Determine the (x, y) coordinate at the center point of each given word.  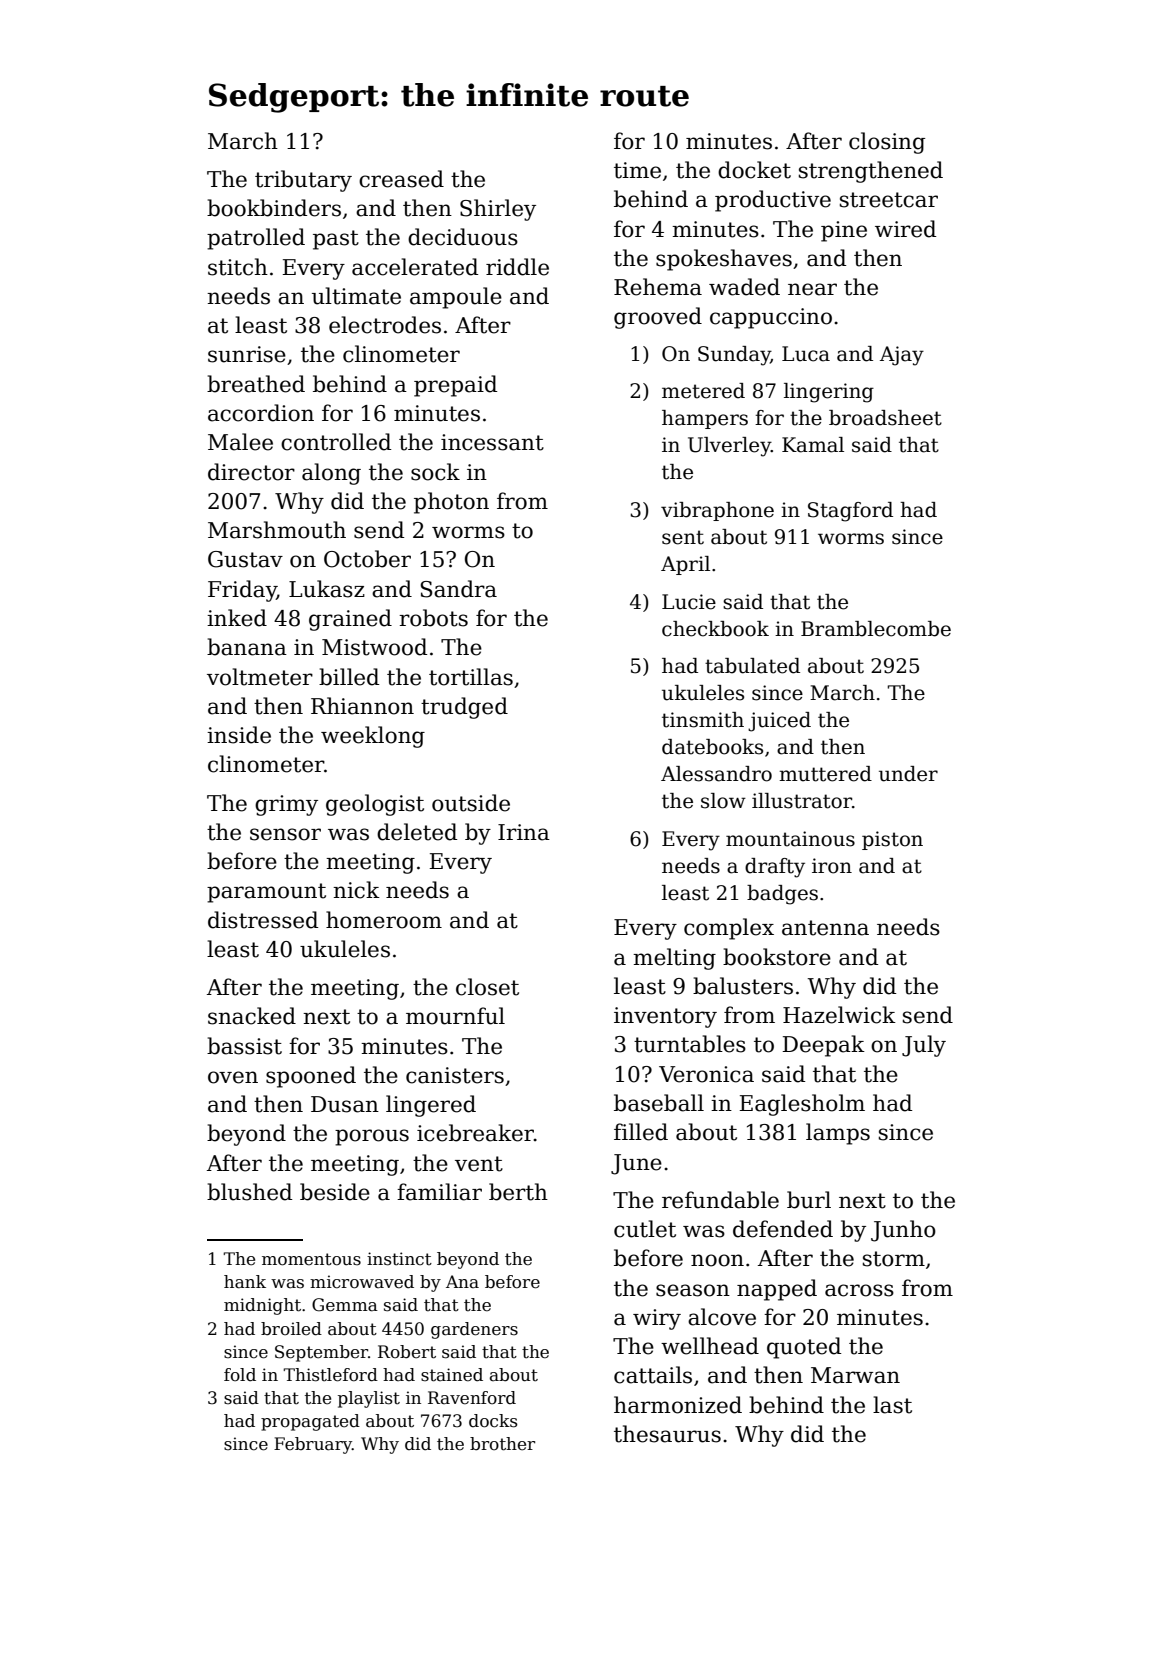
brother (502, 1444)
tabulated (752, 666)
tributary (303, 181)
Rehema (658, 287)
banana (247, 647)
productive (773, 201)
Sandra (458, 589)
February (313, 1445)
